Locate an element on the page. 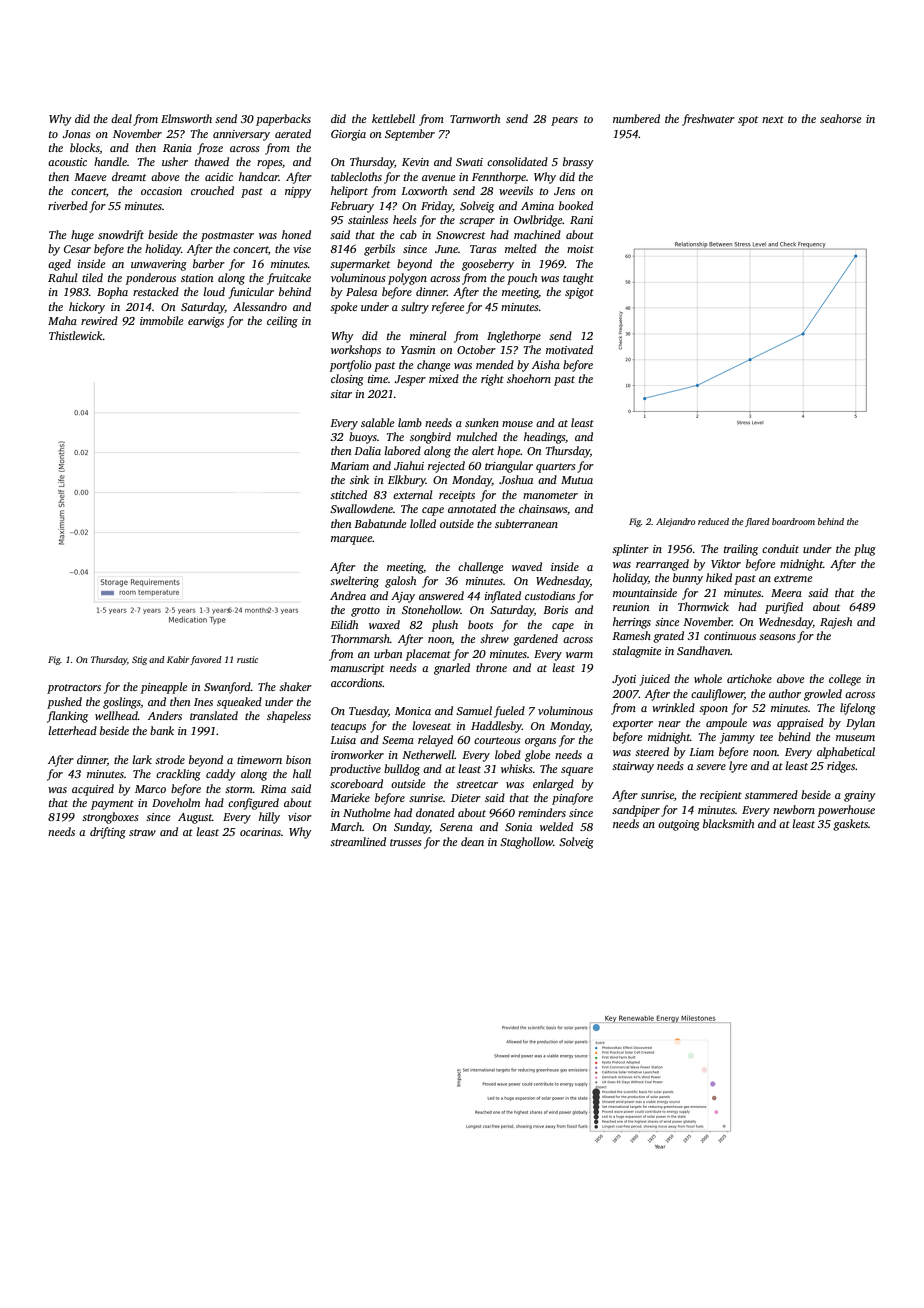  flared is located at coordinates (757, 522).
